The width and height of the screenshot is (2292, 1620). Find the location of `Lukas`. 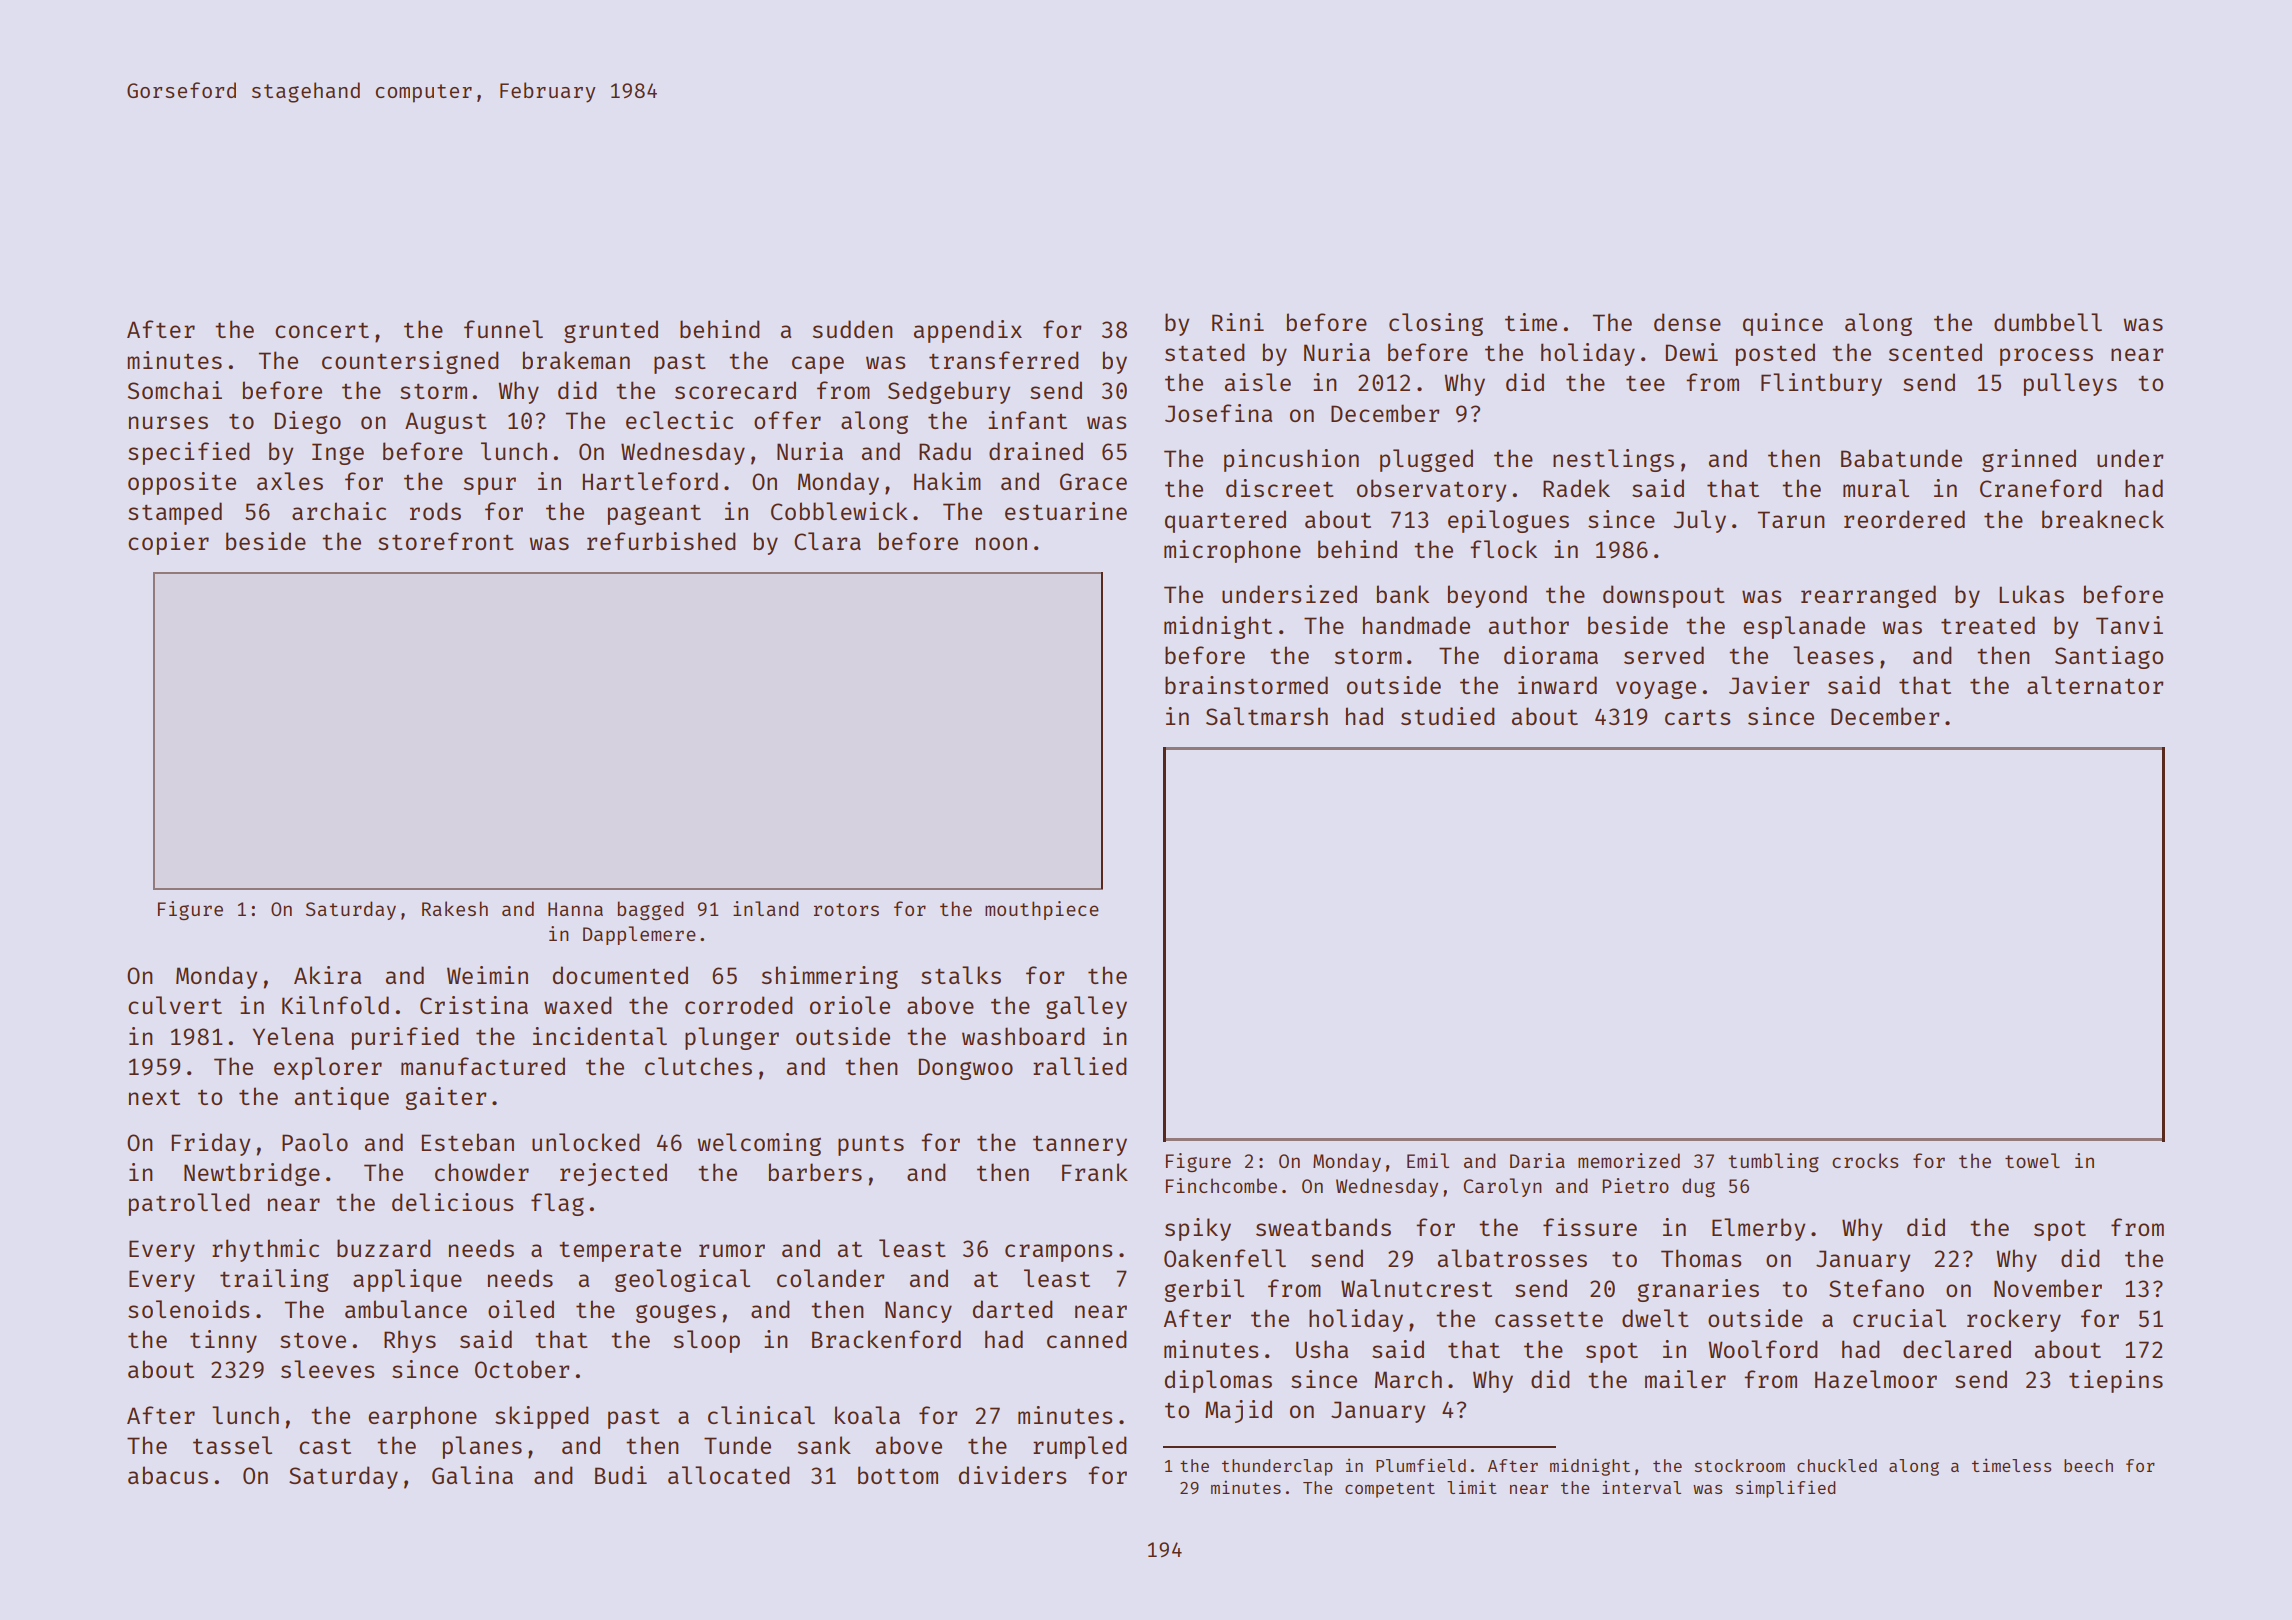

Lukas is located at coordinates (2031, 594).
